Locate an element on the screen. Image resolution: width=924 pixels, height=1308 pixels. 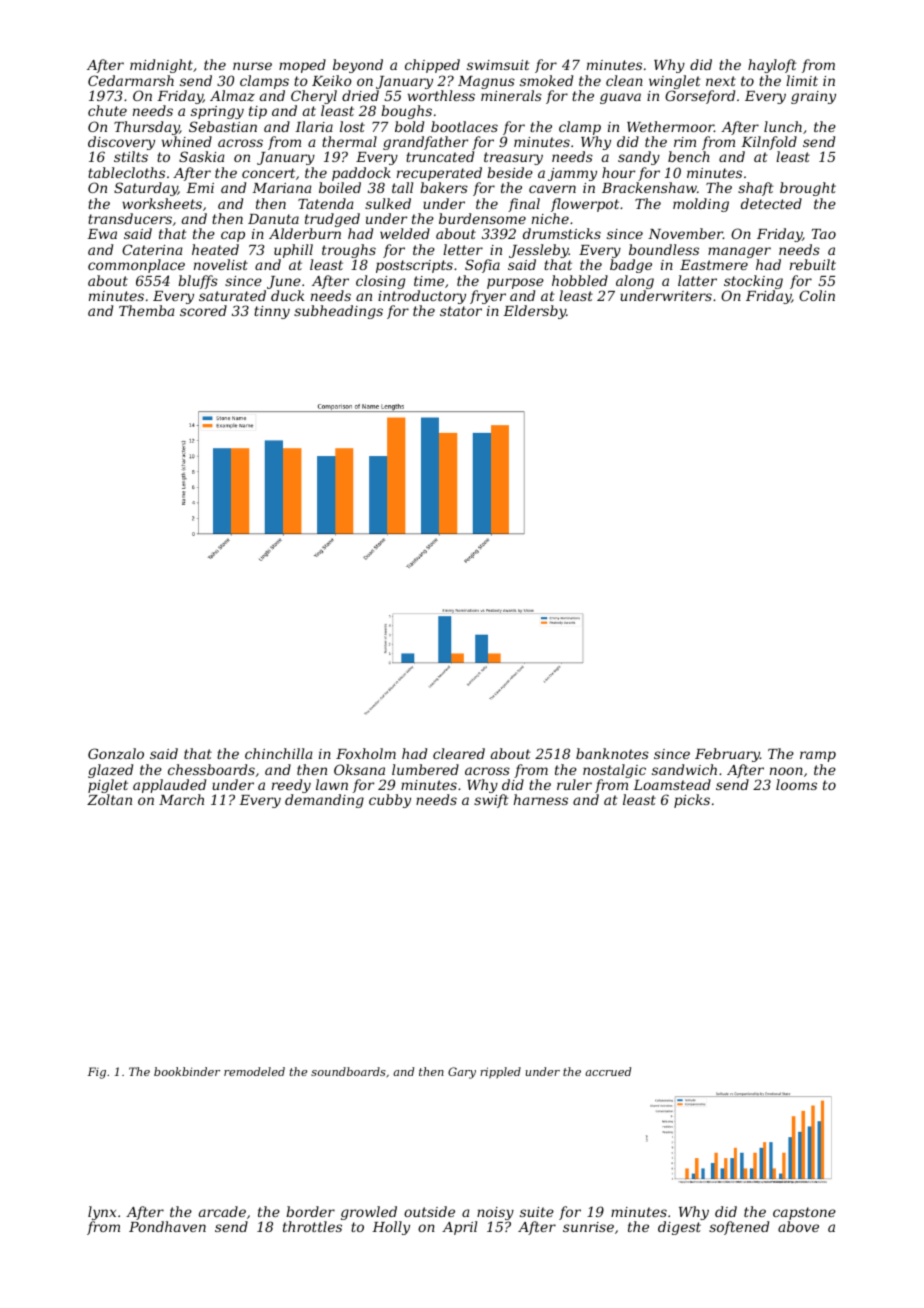
chinchilla is located at coordinates (278, 753).
